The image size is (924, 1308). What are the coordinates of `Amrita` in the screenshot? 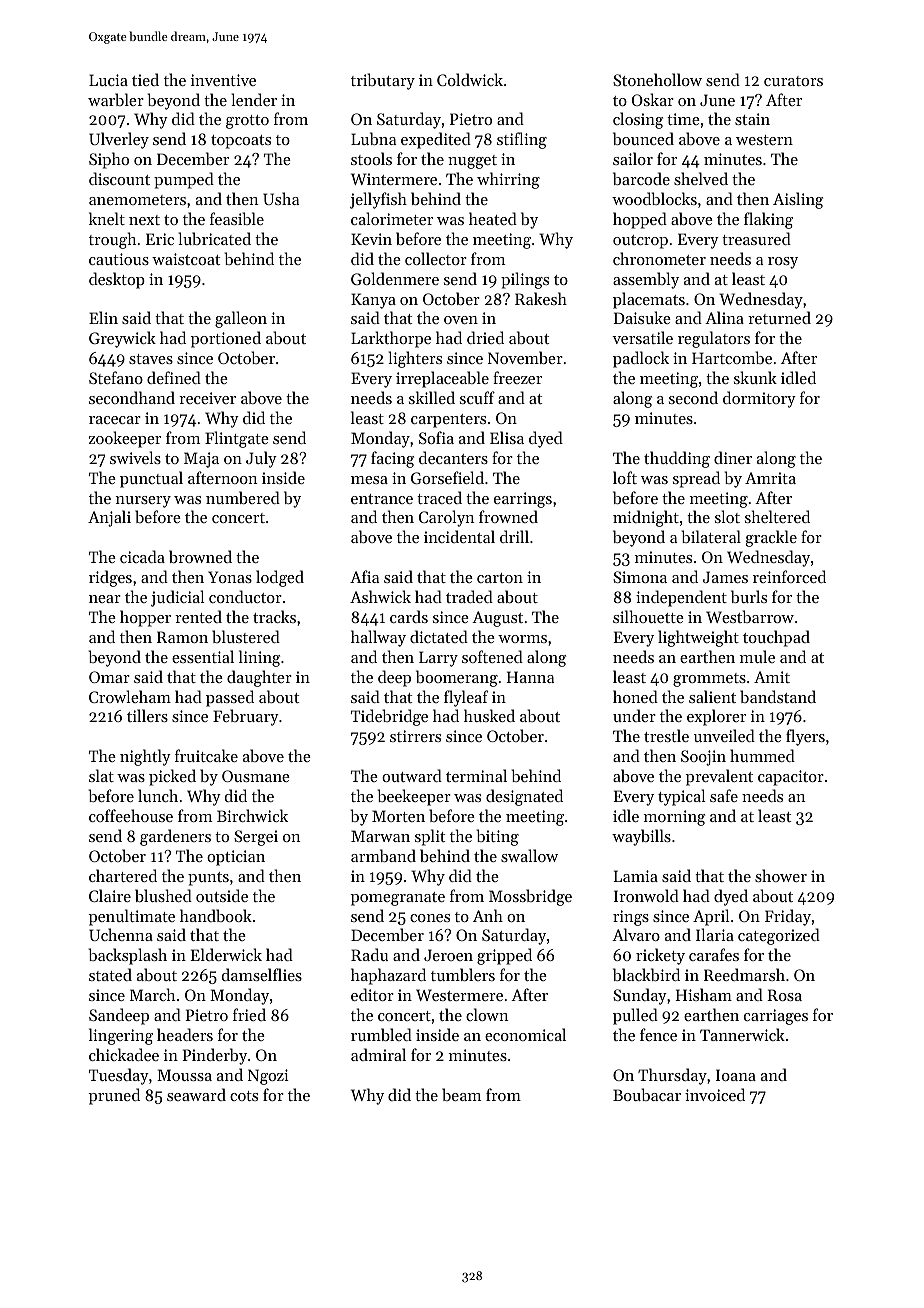 It's located at (770, 478).
